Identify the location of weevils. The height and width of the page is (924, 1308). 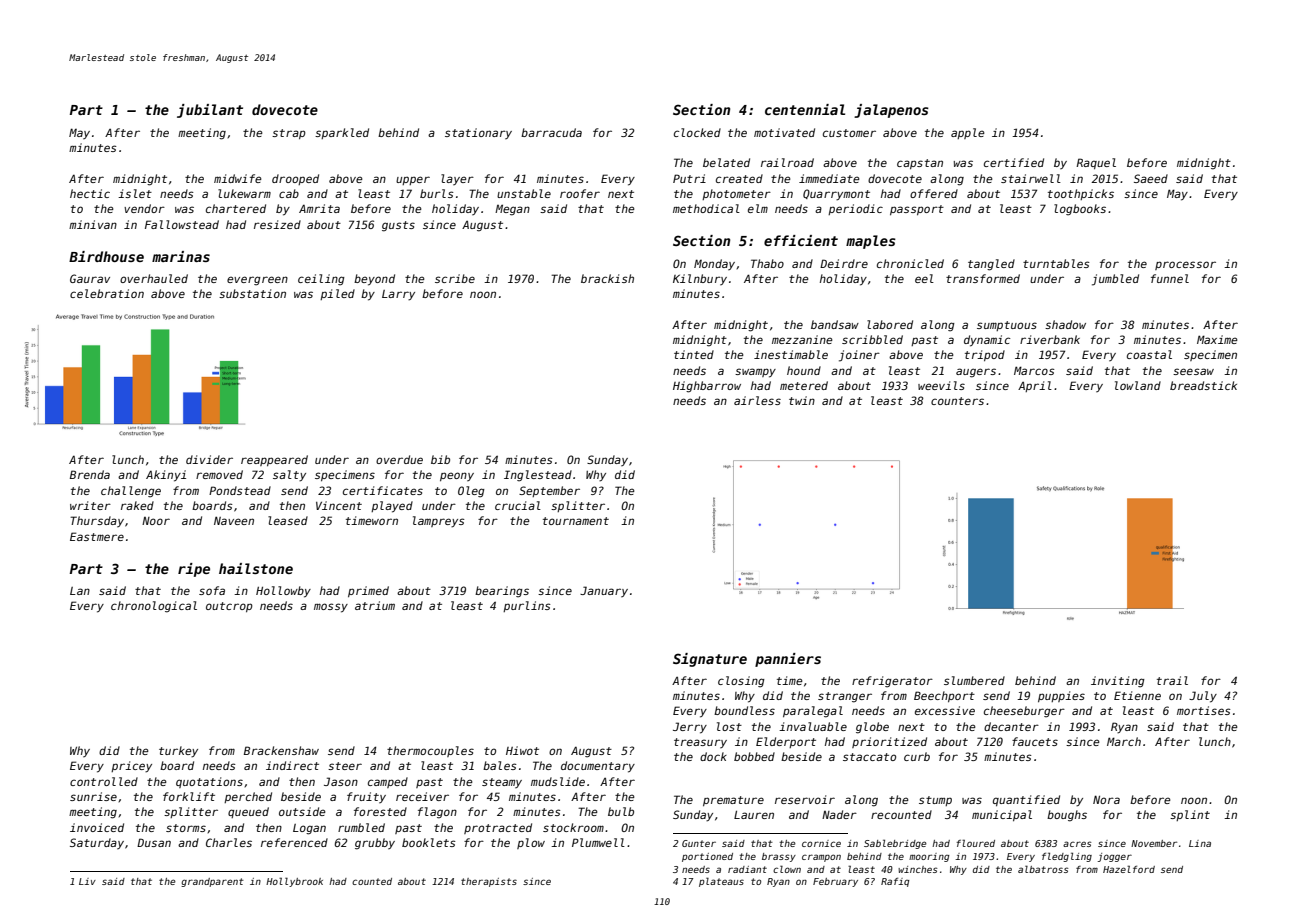
(941, 385).
